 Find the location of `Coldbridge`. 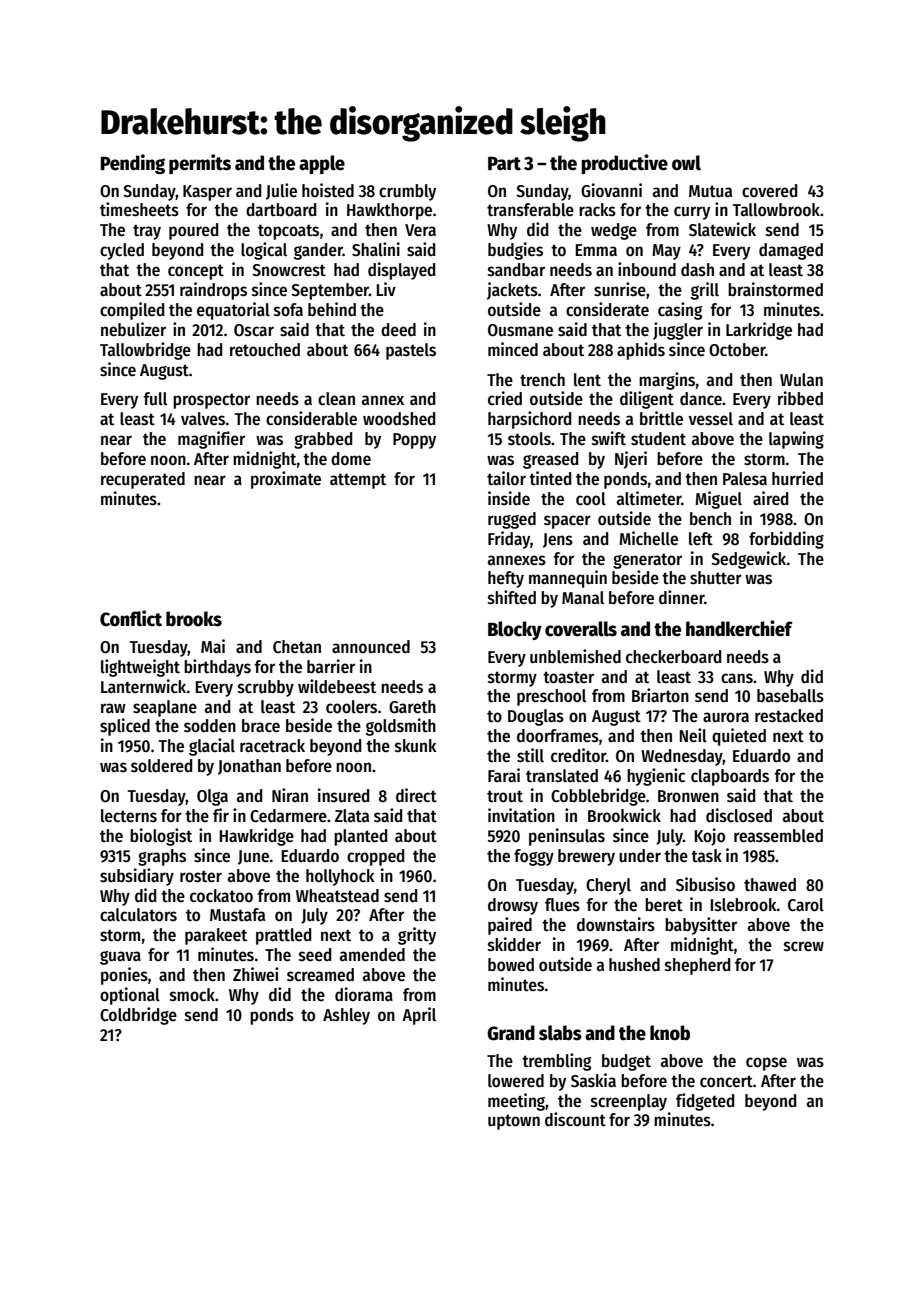

Coldbridge is located at coordinates (138, 1016).
